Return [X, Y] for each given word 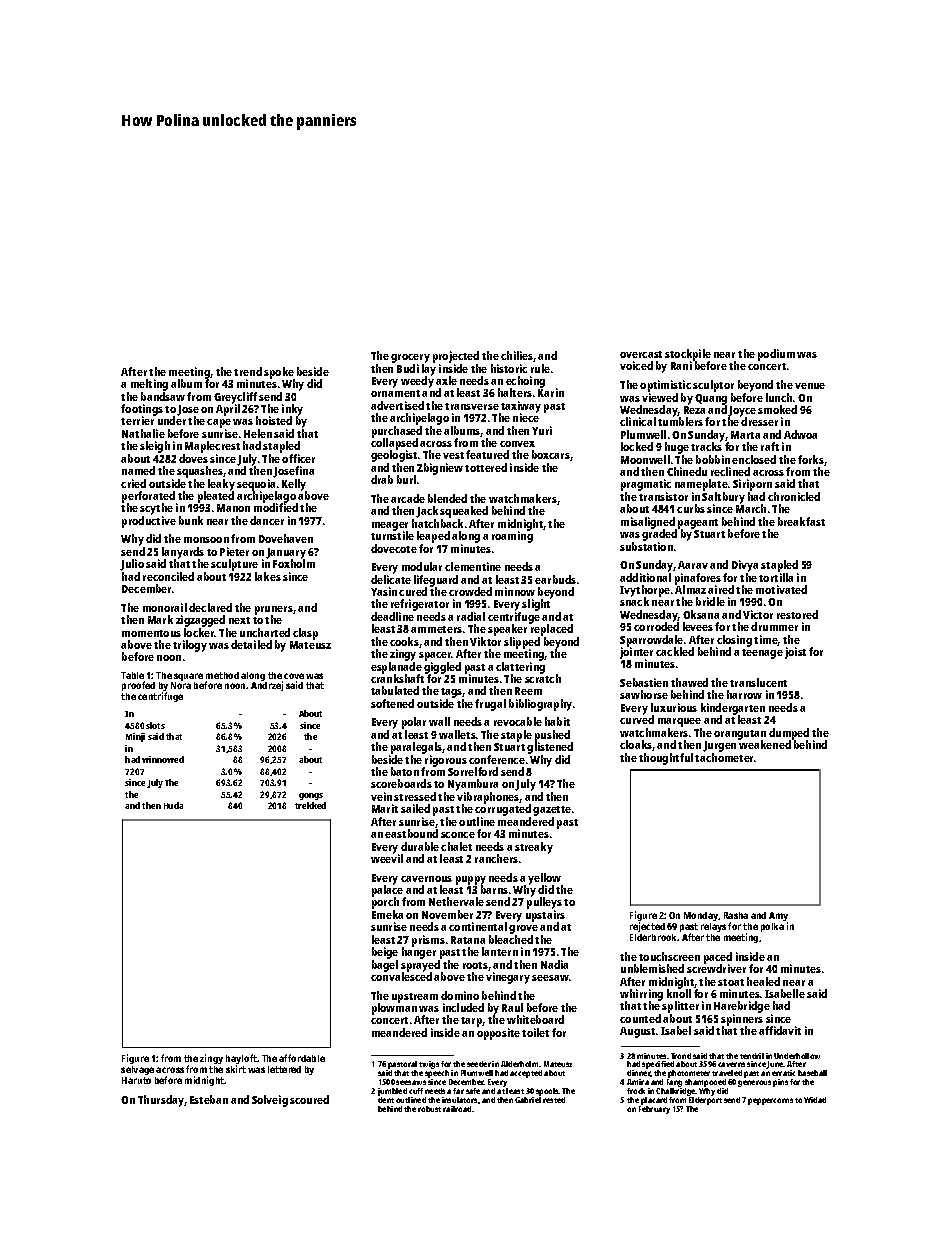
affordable [302, 1058]
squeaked [464, 512]
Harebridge [742, 1007]
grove [523, 929]
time [766, 640]
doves [193, 458]
